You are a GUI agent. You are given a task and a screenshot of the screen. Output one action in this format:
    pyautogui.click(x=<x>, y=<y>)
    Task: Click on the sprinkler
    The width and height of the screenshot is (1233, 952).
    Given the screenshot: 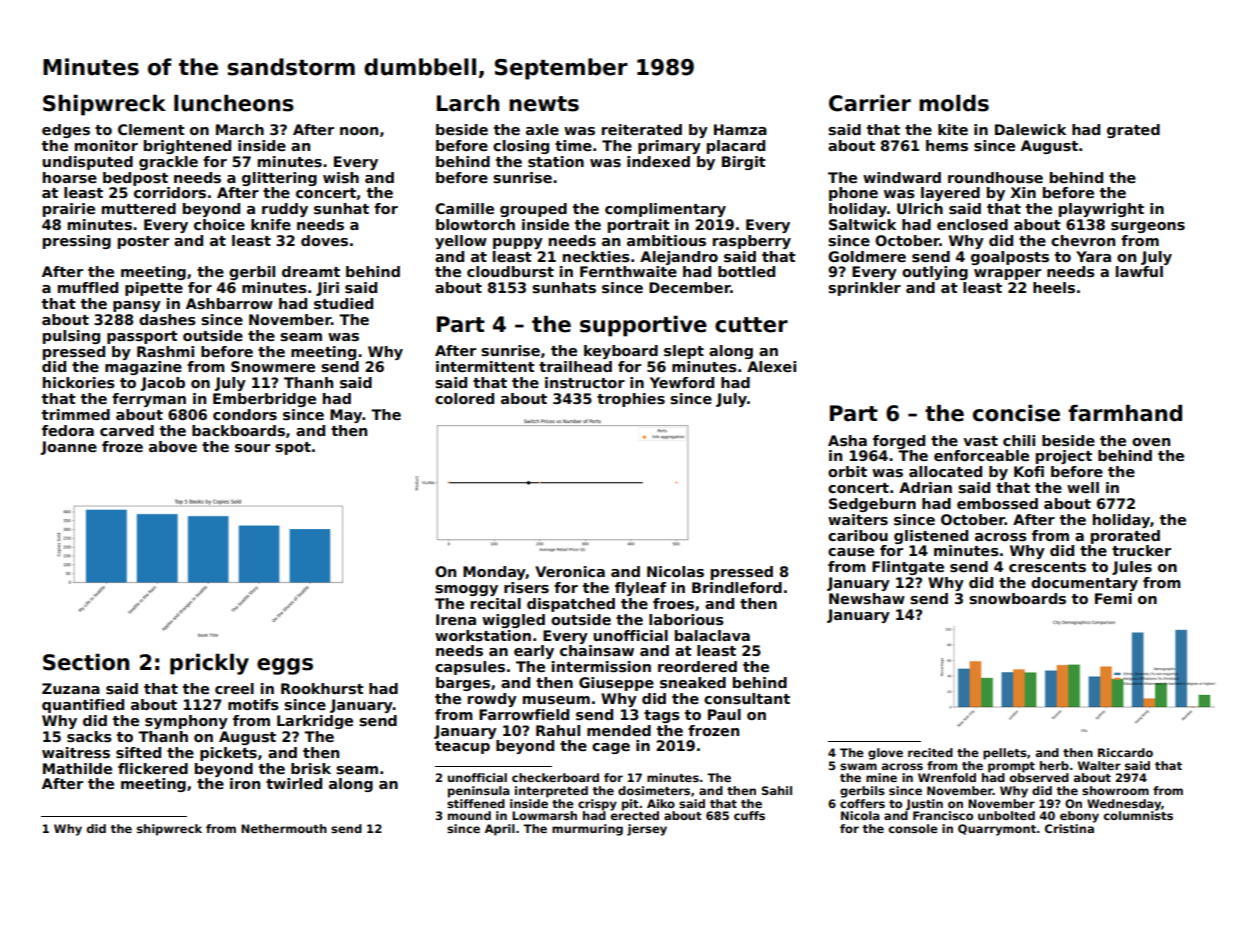 What is the action you would take?
    pyautogui.click(x=864, y=289)
